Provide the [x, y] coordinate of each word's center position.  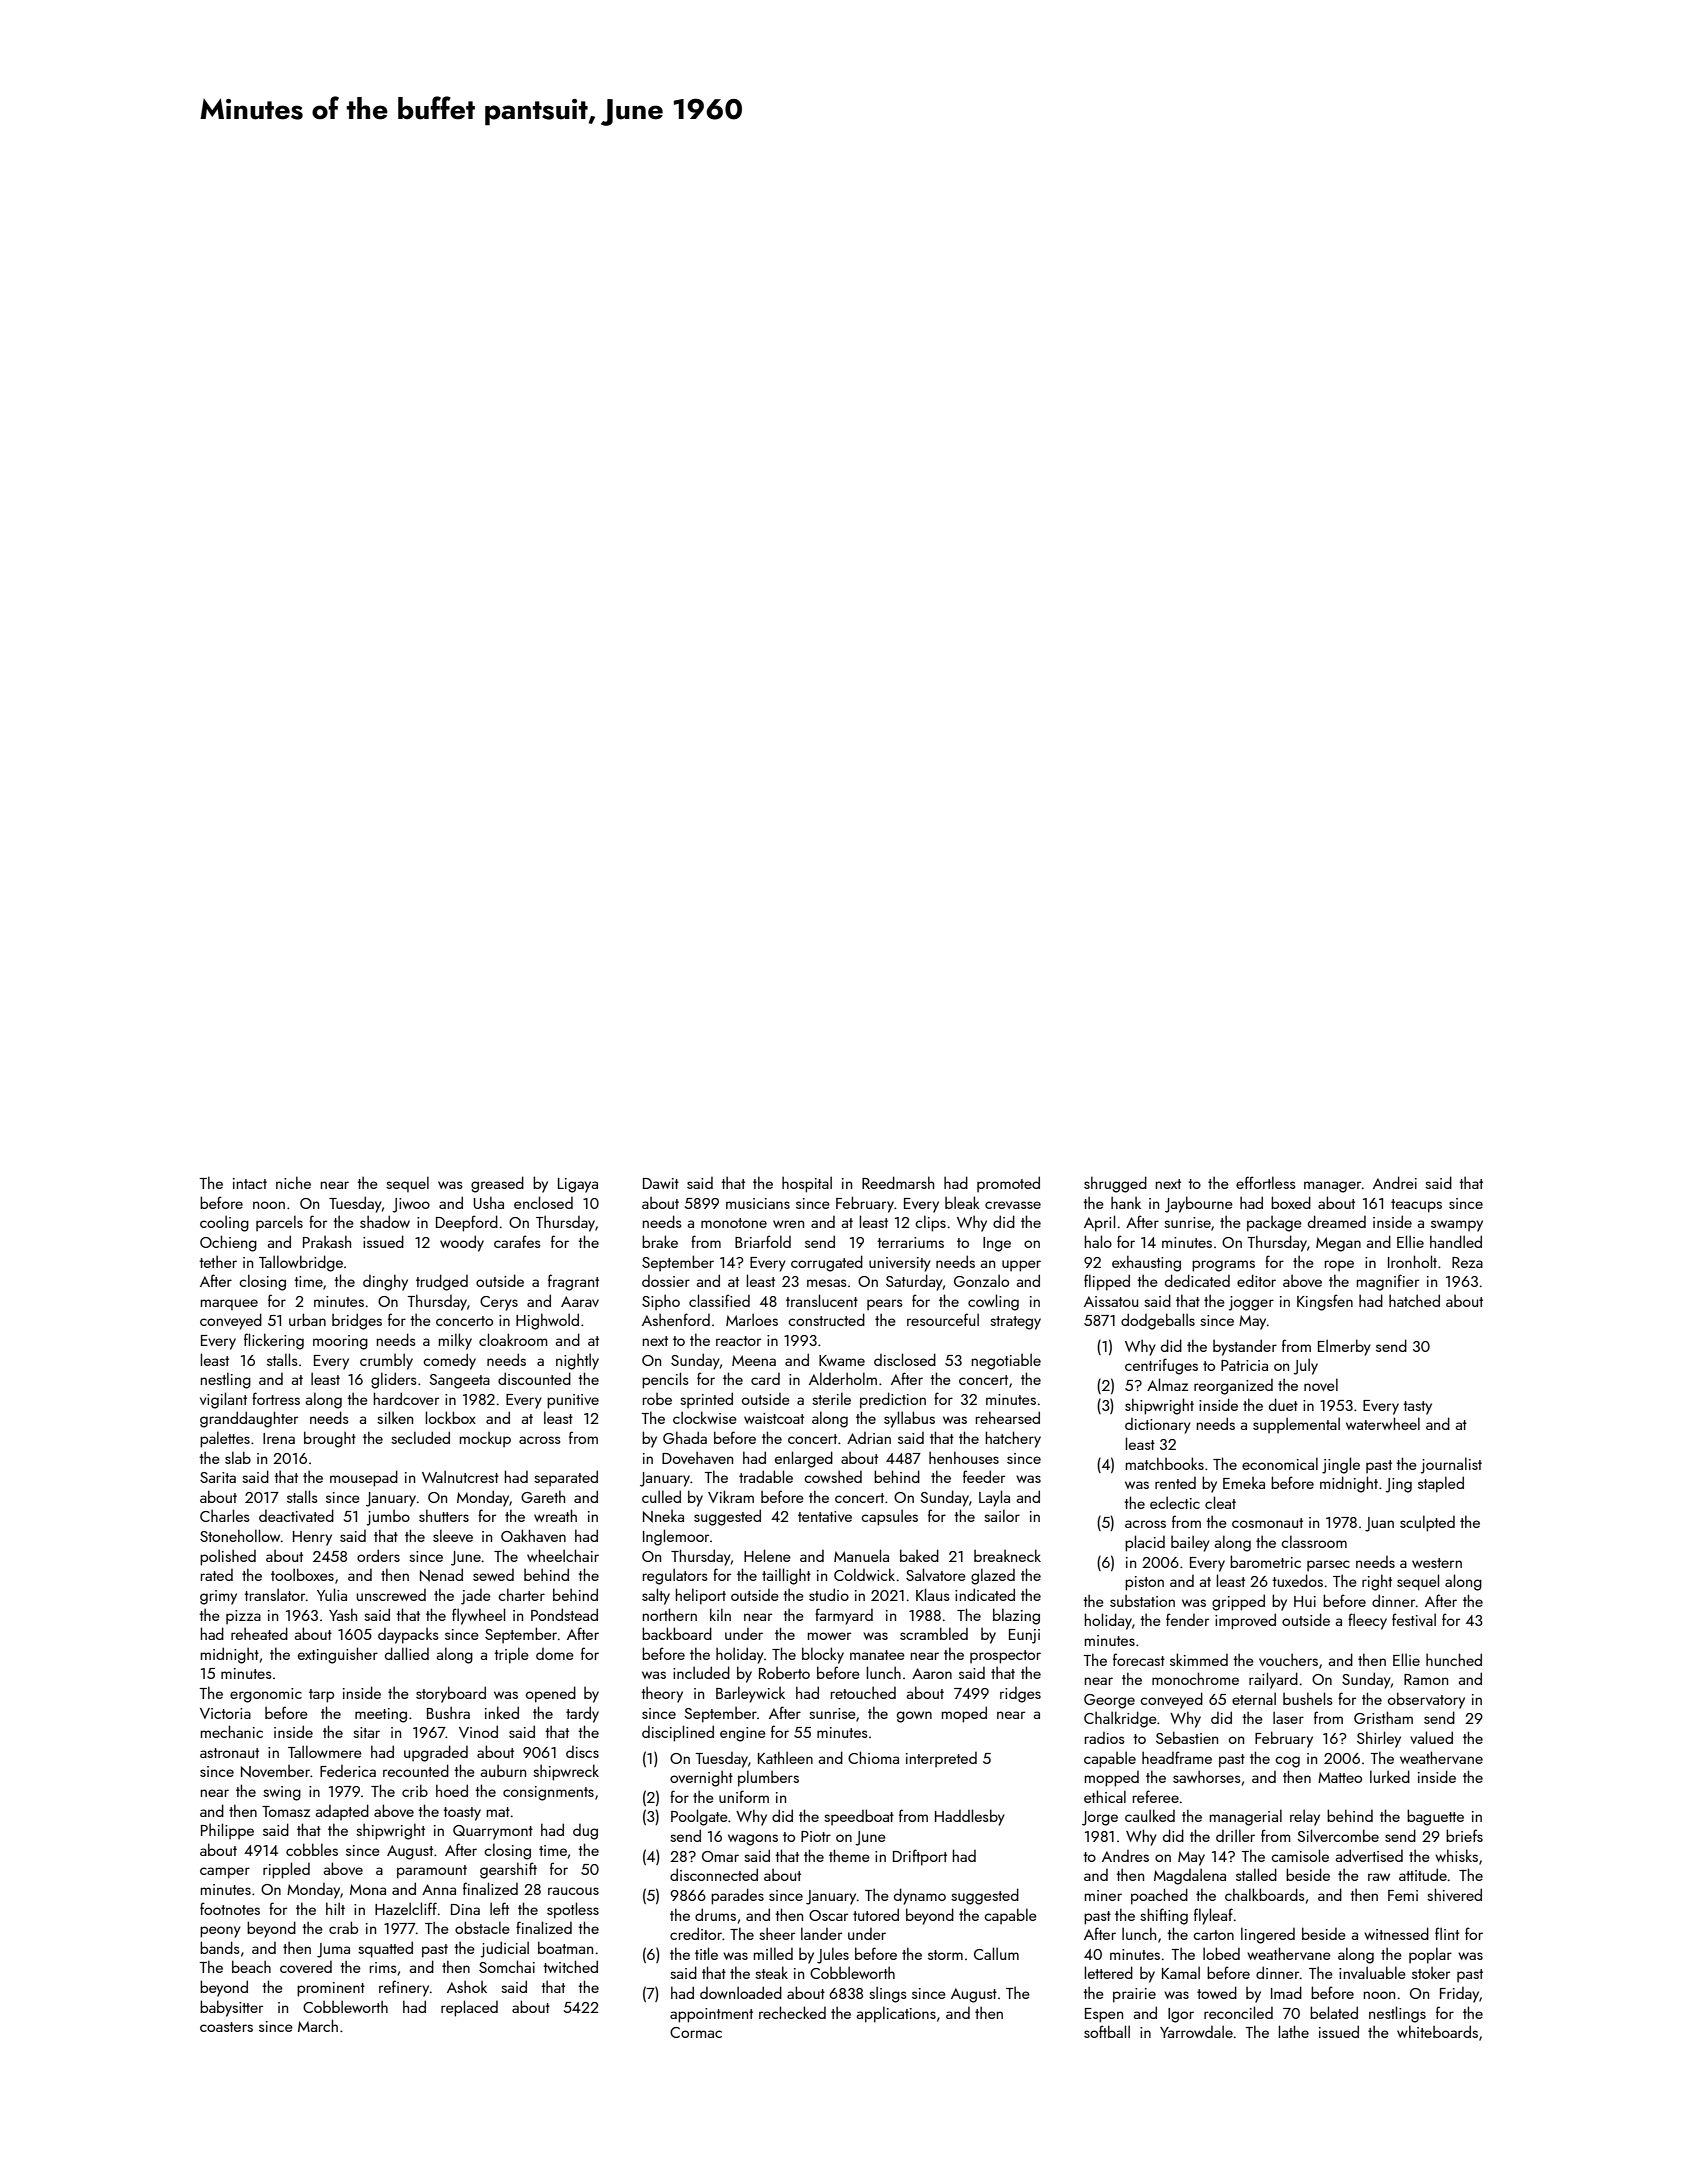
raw [1379, 1877]
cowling [993, 1302]
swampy [1457, 1226]
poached [1159, 1896]
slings [888, 1994]
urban [307, 1319]
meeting [381, 1715]
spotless [573, 1910]
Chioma [873, 1757]
